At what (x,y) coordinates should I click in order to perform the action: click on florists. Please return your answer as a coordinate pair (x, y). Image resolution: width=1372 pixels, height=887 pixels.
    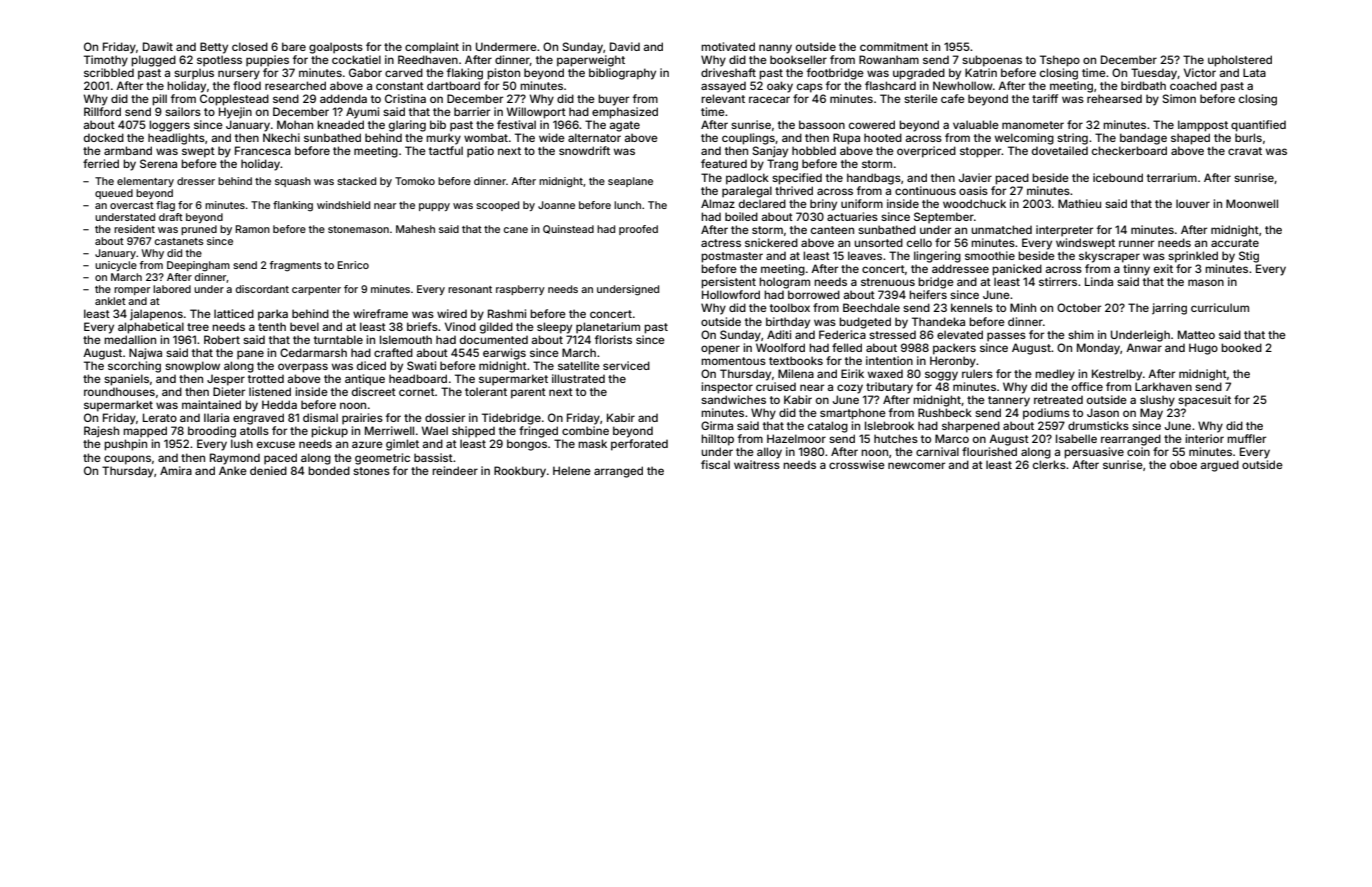
    Looking at the image, I should click on (613, 339).
